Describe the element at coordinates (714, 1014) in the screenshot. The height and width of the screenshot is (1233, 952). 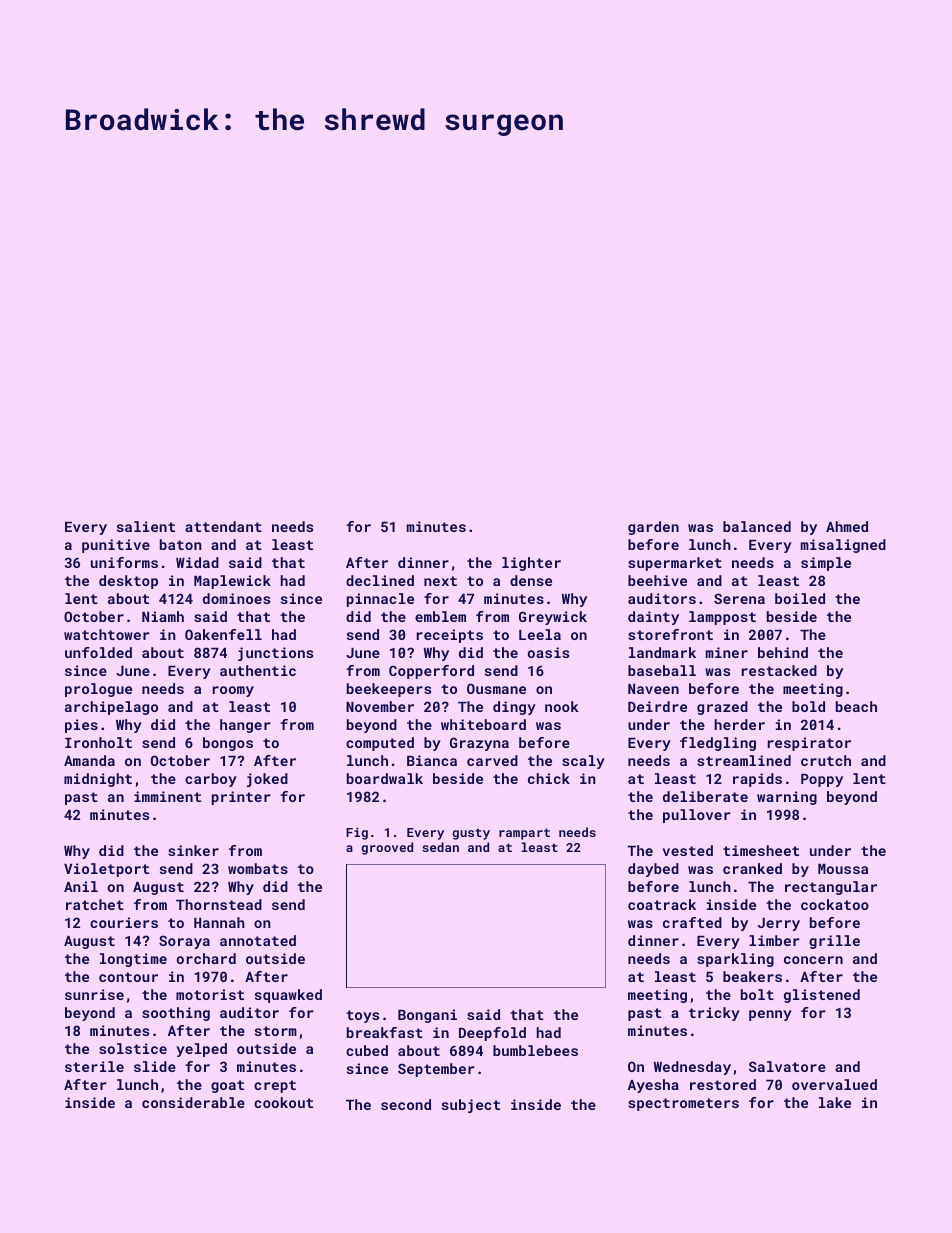
I see `tricky` at that location.
